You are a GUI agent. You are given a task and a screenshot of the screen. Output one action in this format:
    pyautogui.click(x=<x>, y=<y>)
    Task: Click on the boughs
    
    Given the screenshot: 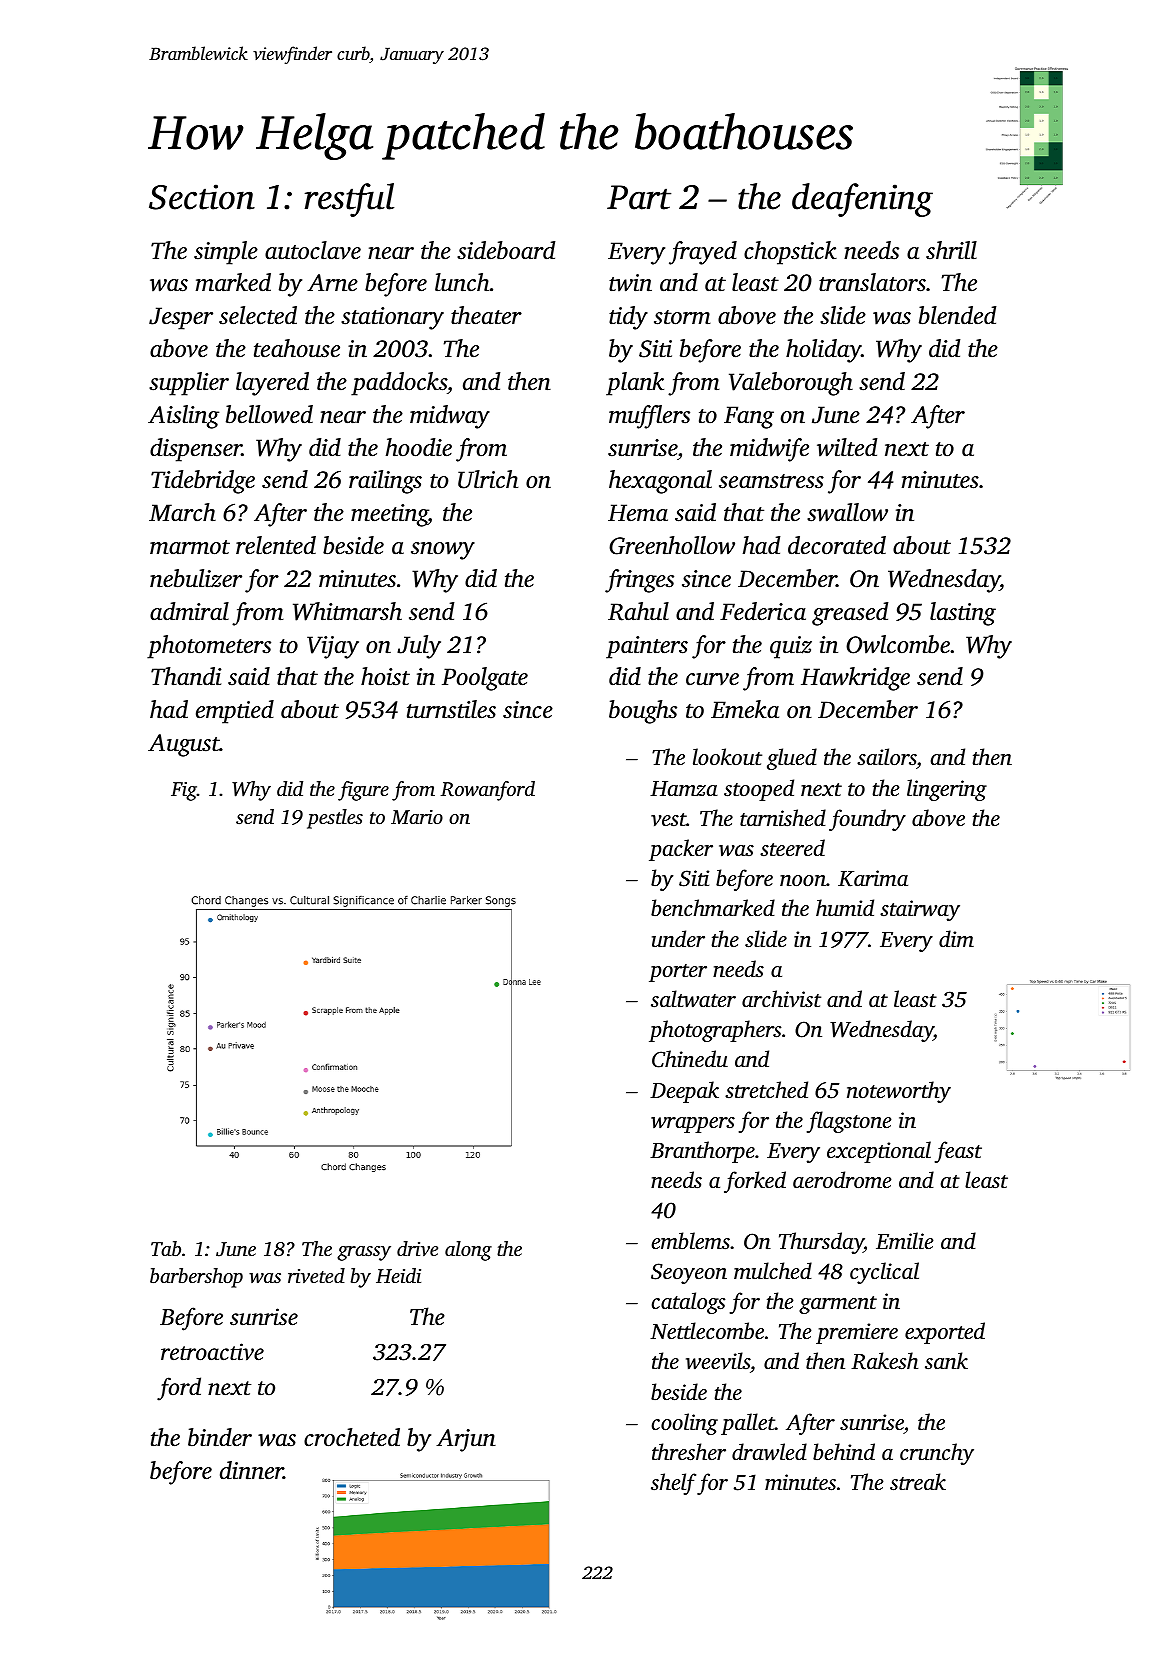 What is the action you would take?
    pyautogui.click(x=643, y=712)
